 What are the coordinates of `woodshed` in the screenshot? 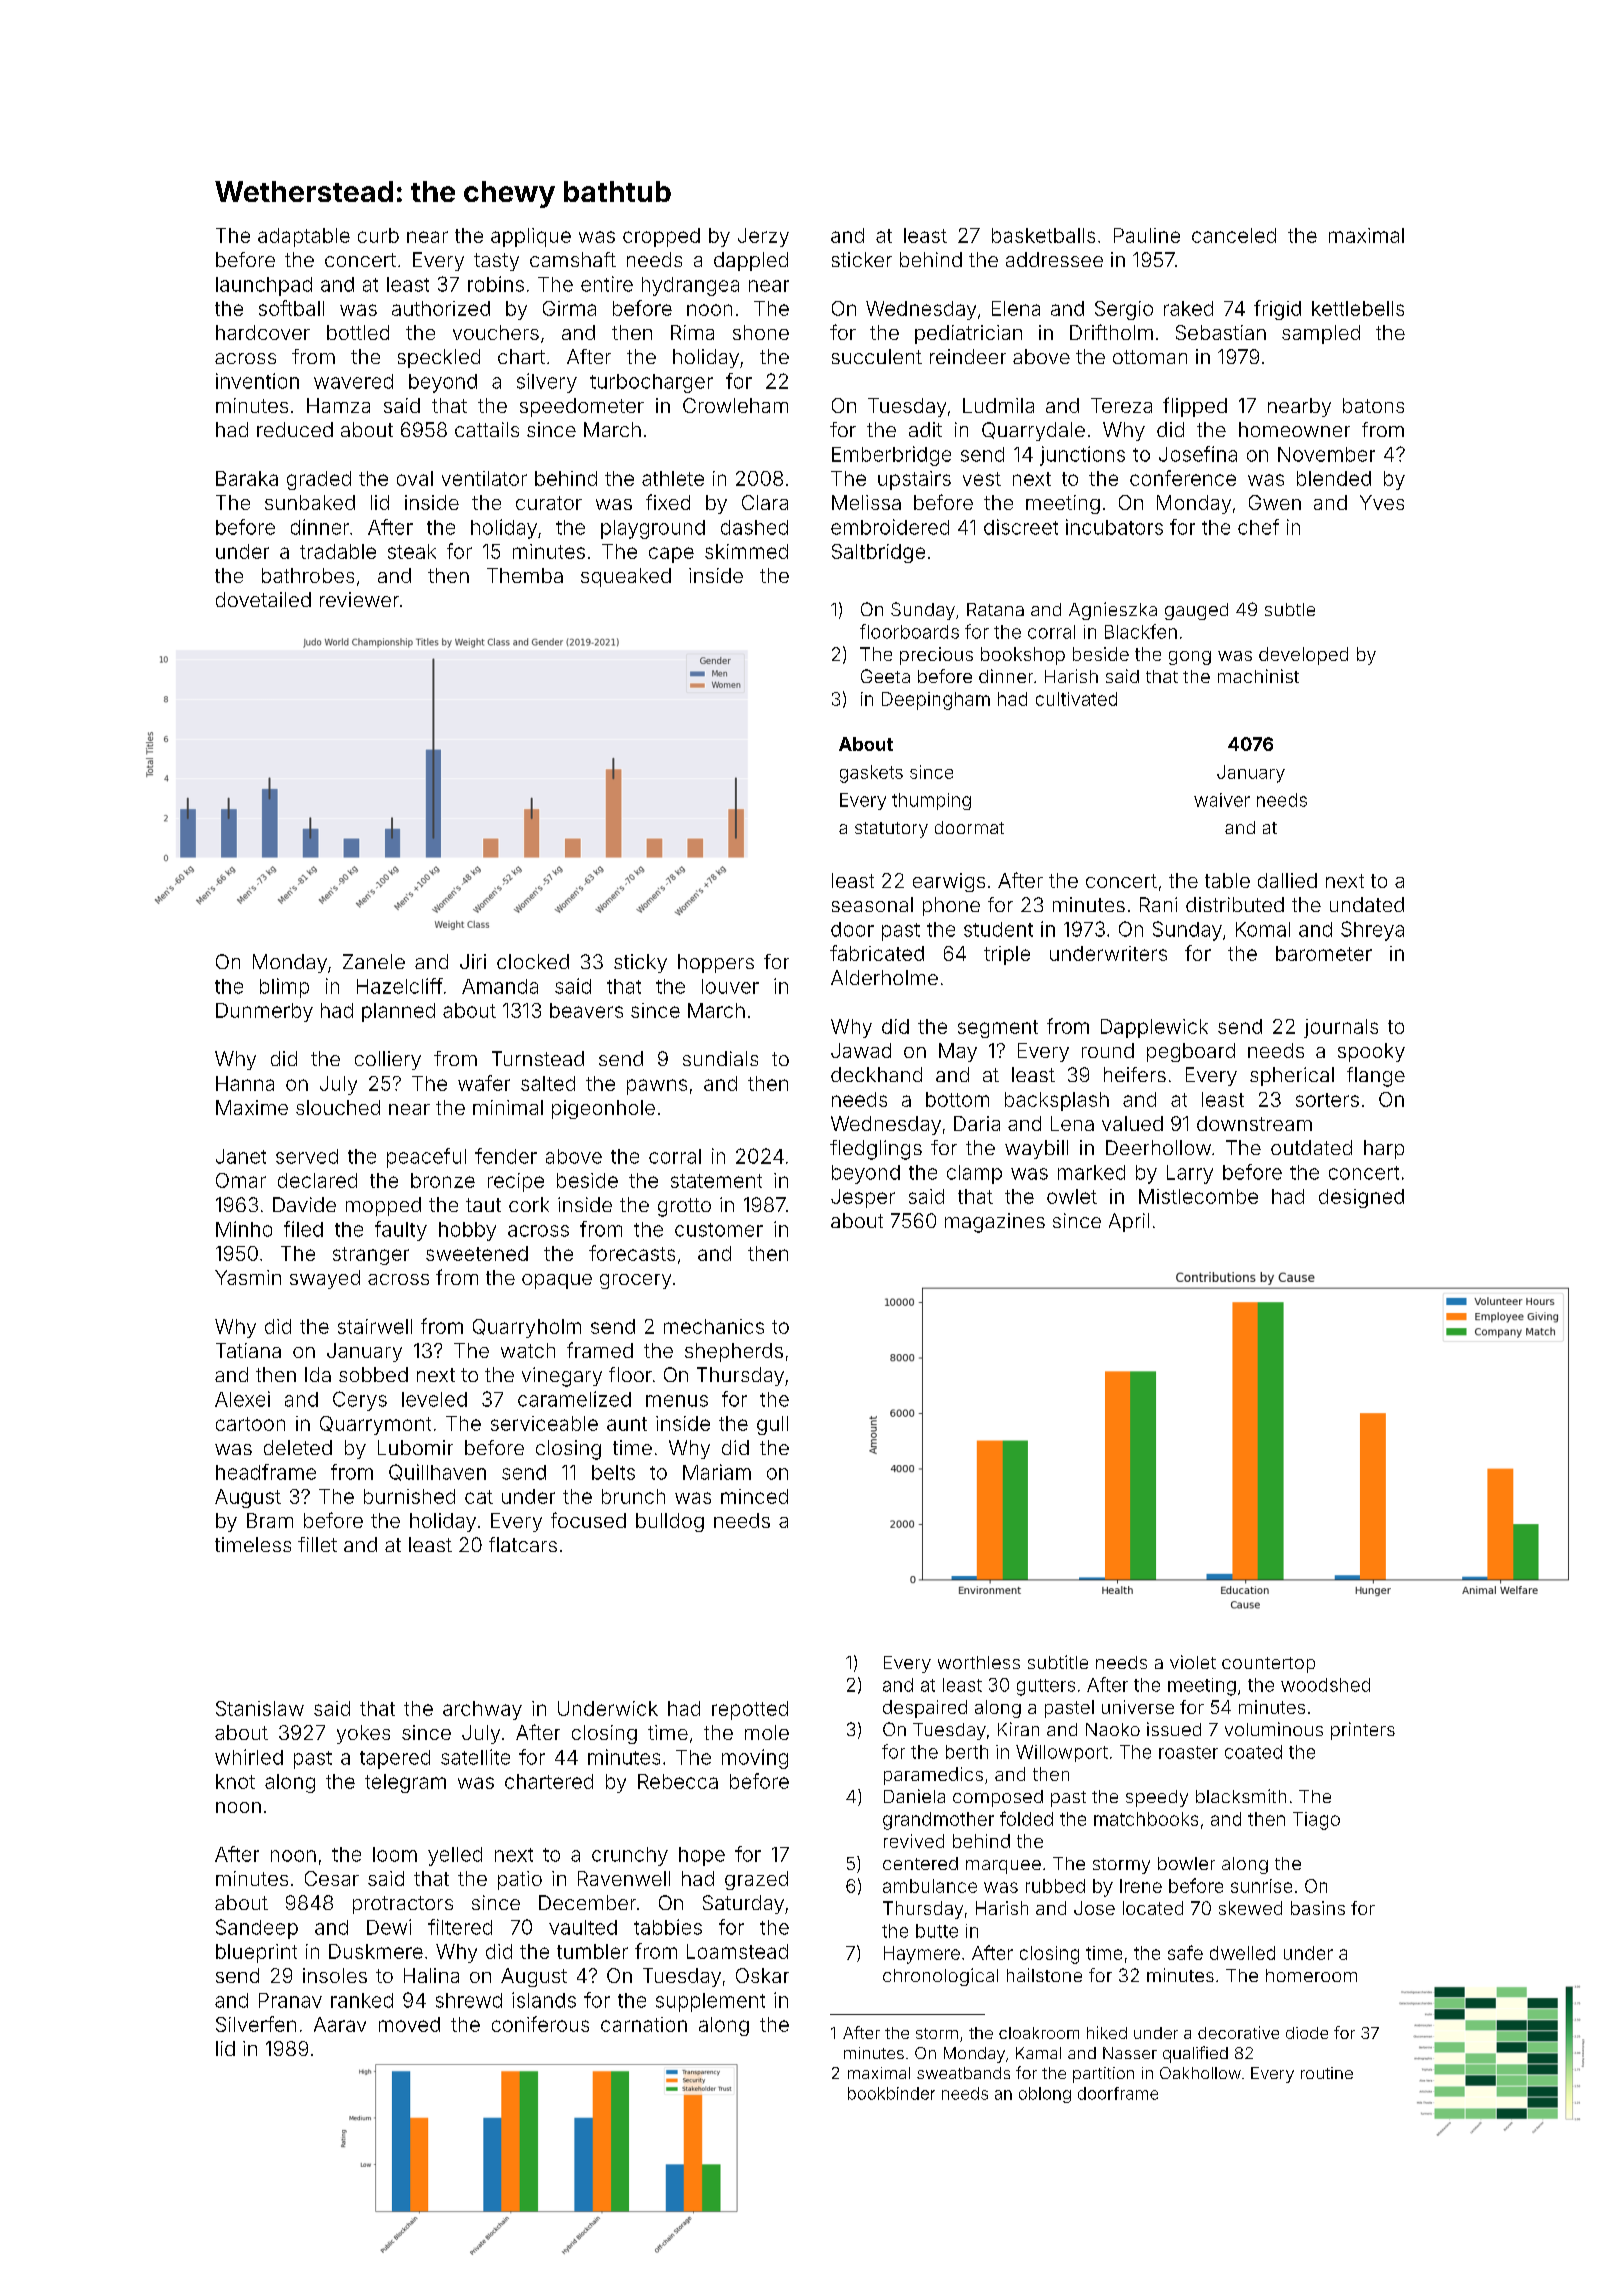 It's located at (1325, 1685).
